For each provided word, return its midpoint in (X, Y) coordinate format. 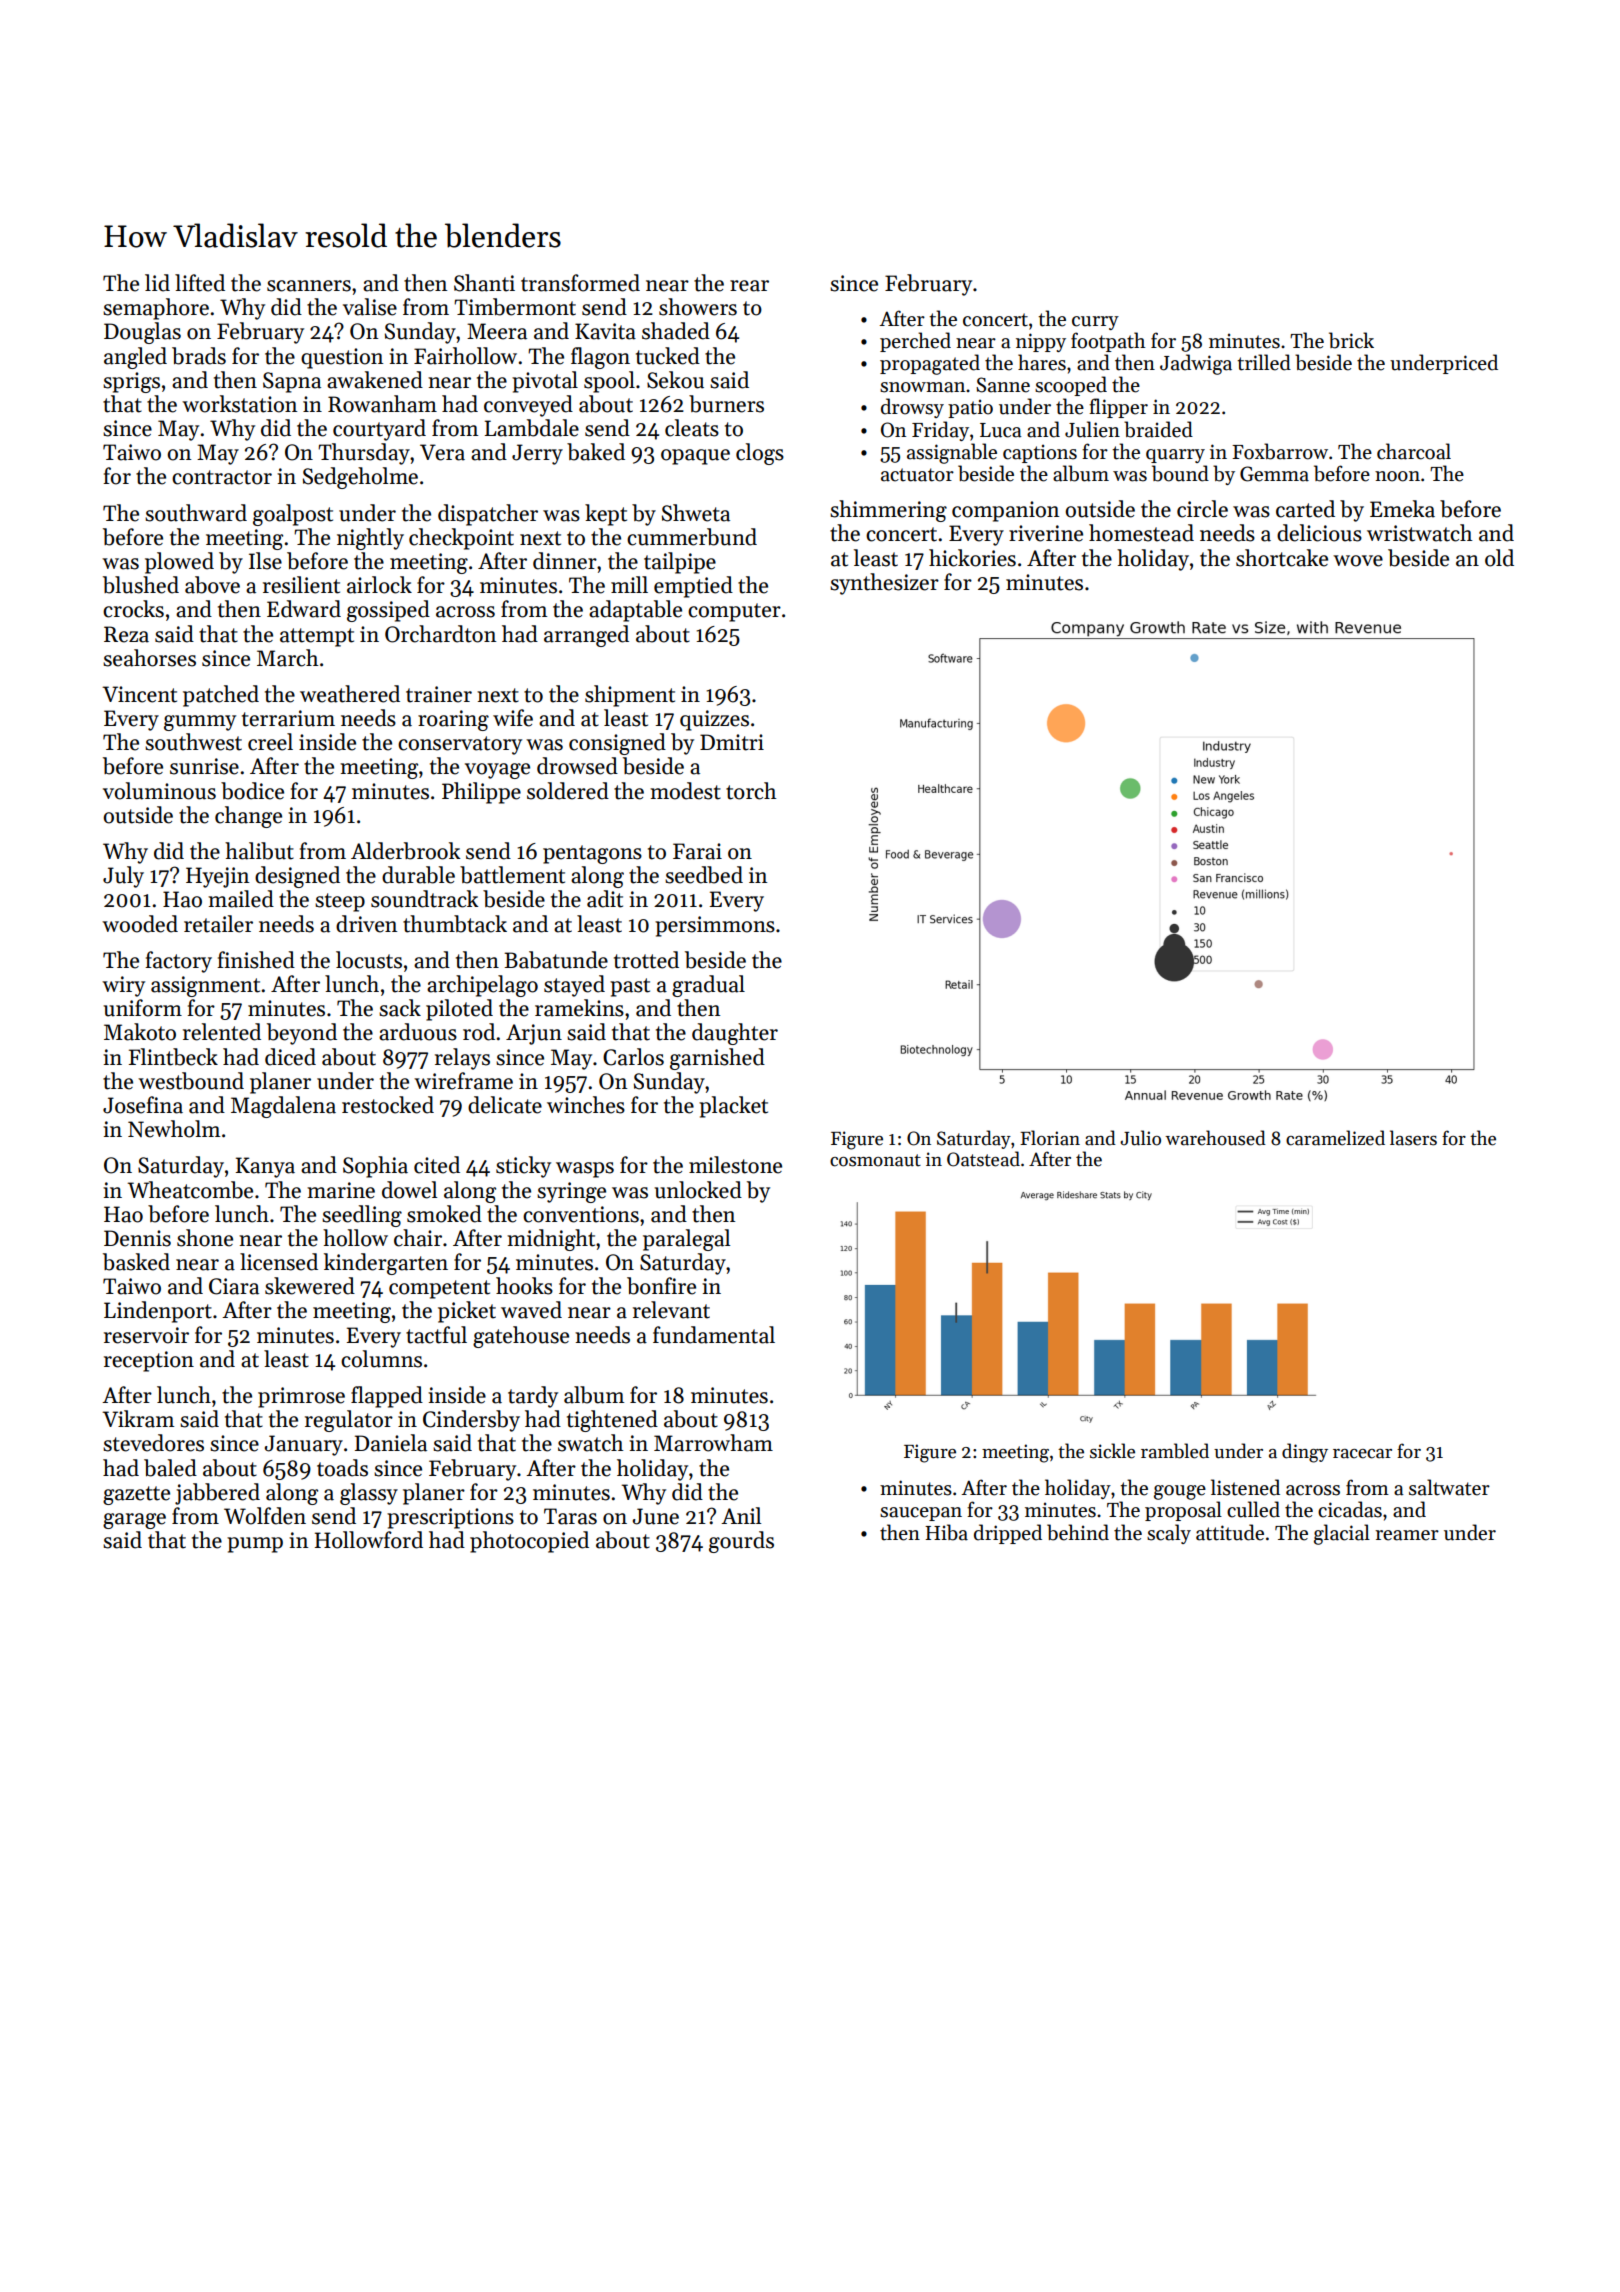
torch (751, 791)
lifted (200, 283)
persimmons (715, 926)
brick (1351, 340)
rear (749, 286)
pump (255, 1545)
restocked (388, 1105)
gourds (741, 1542)
